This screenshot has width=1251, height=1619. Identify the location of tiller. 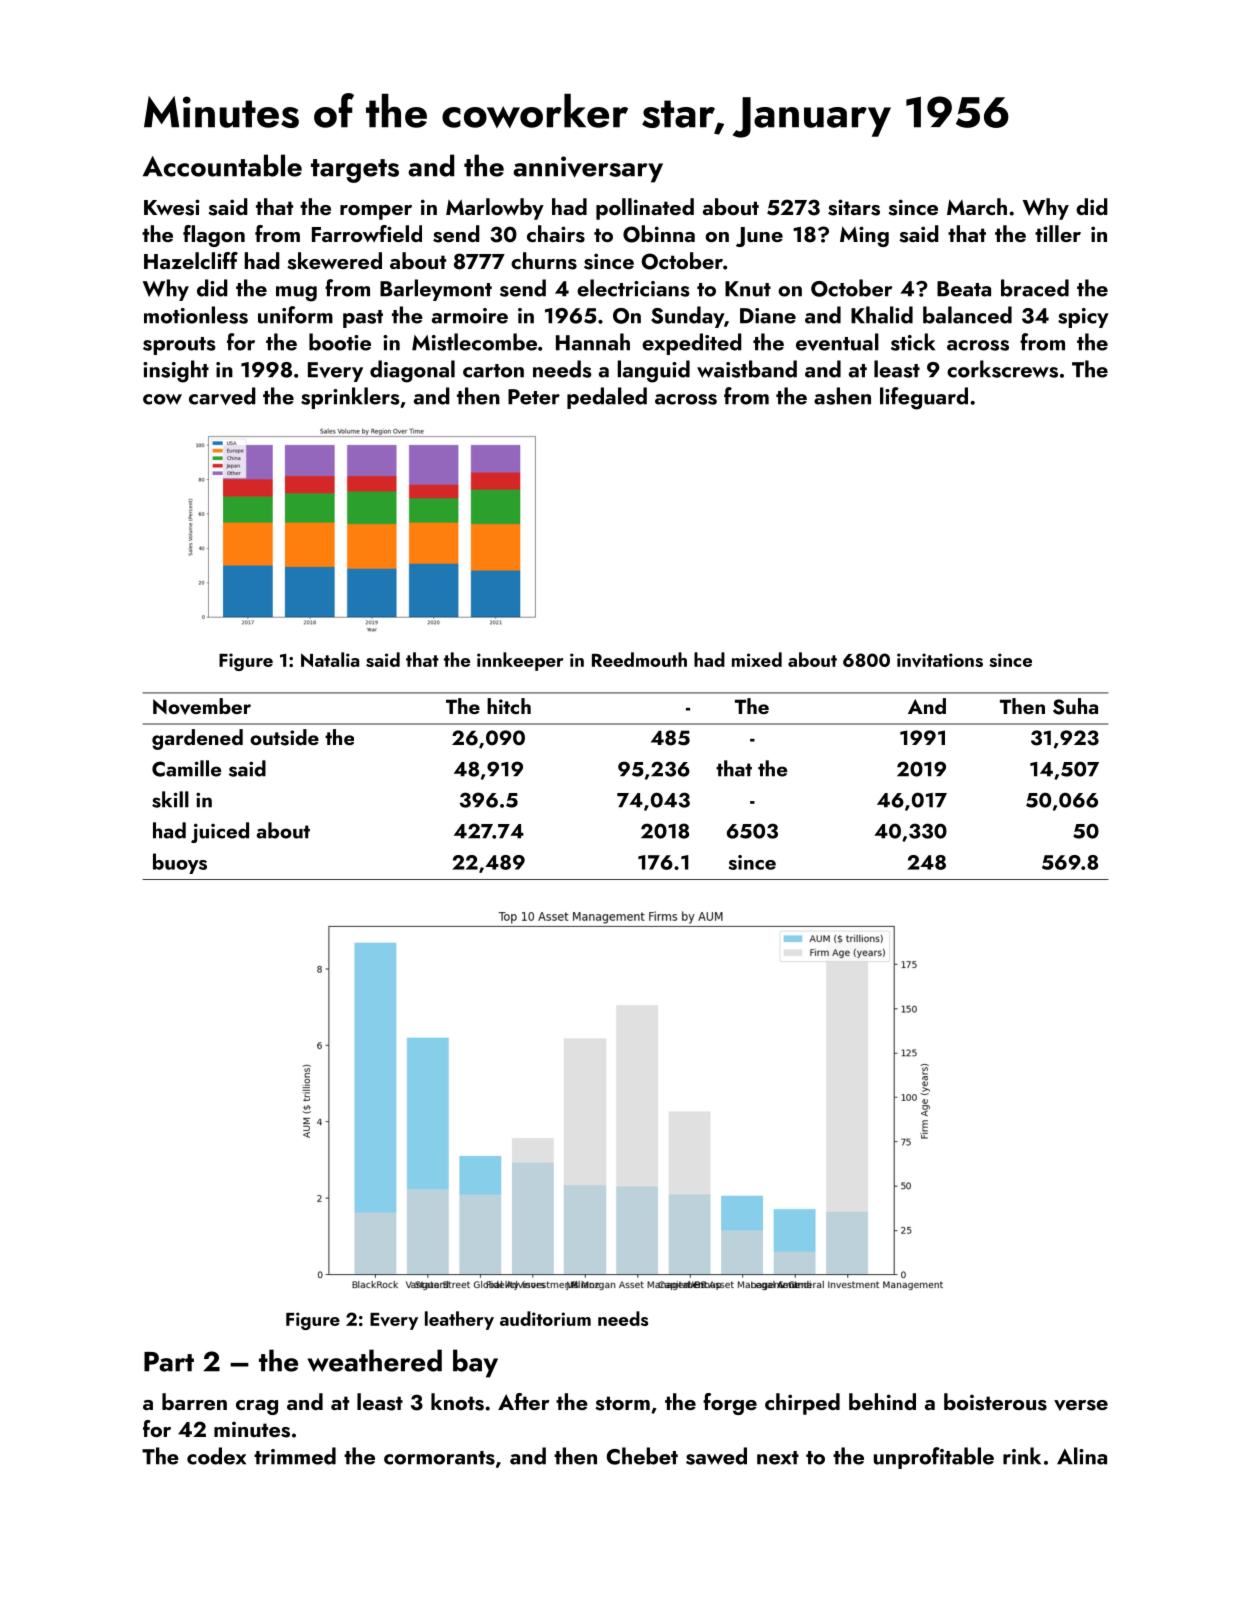
(1058, 233).
